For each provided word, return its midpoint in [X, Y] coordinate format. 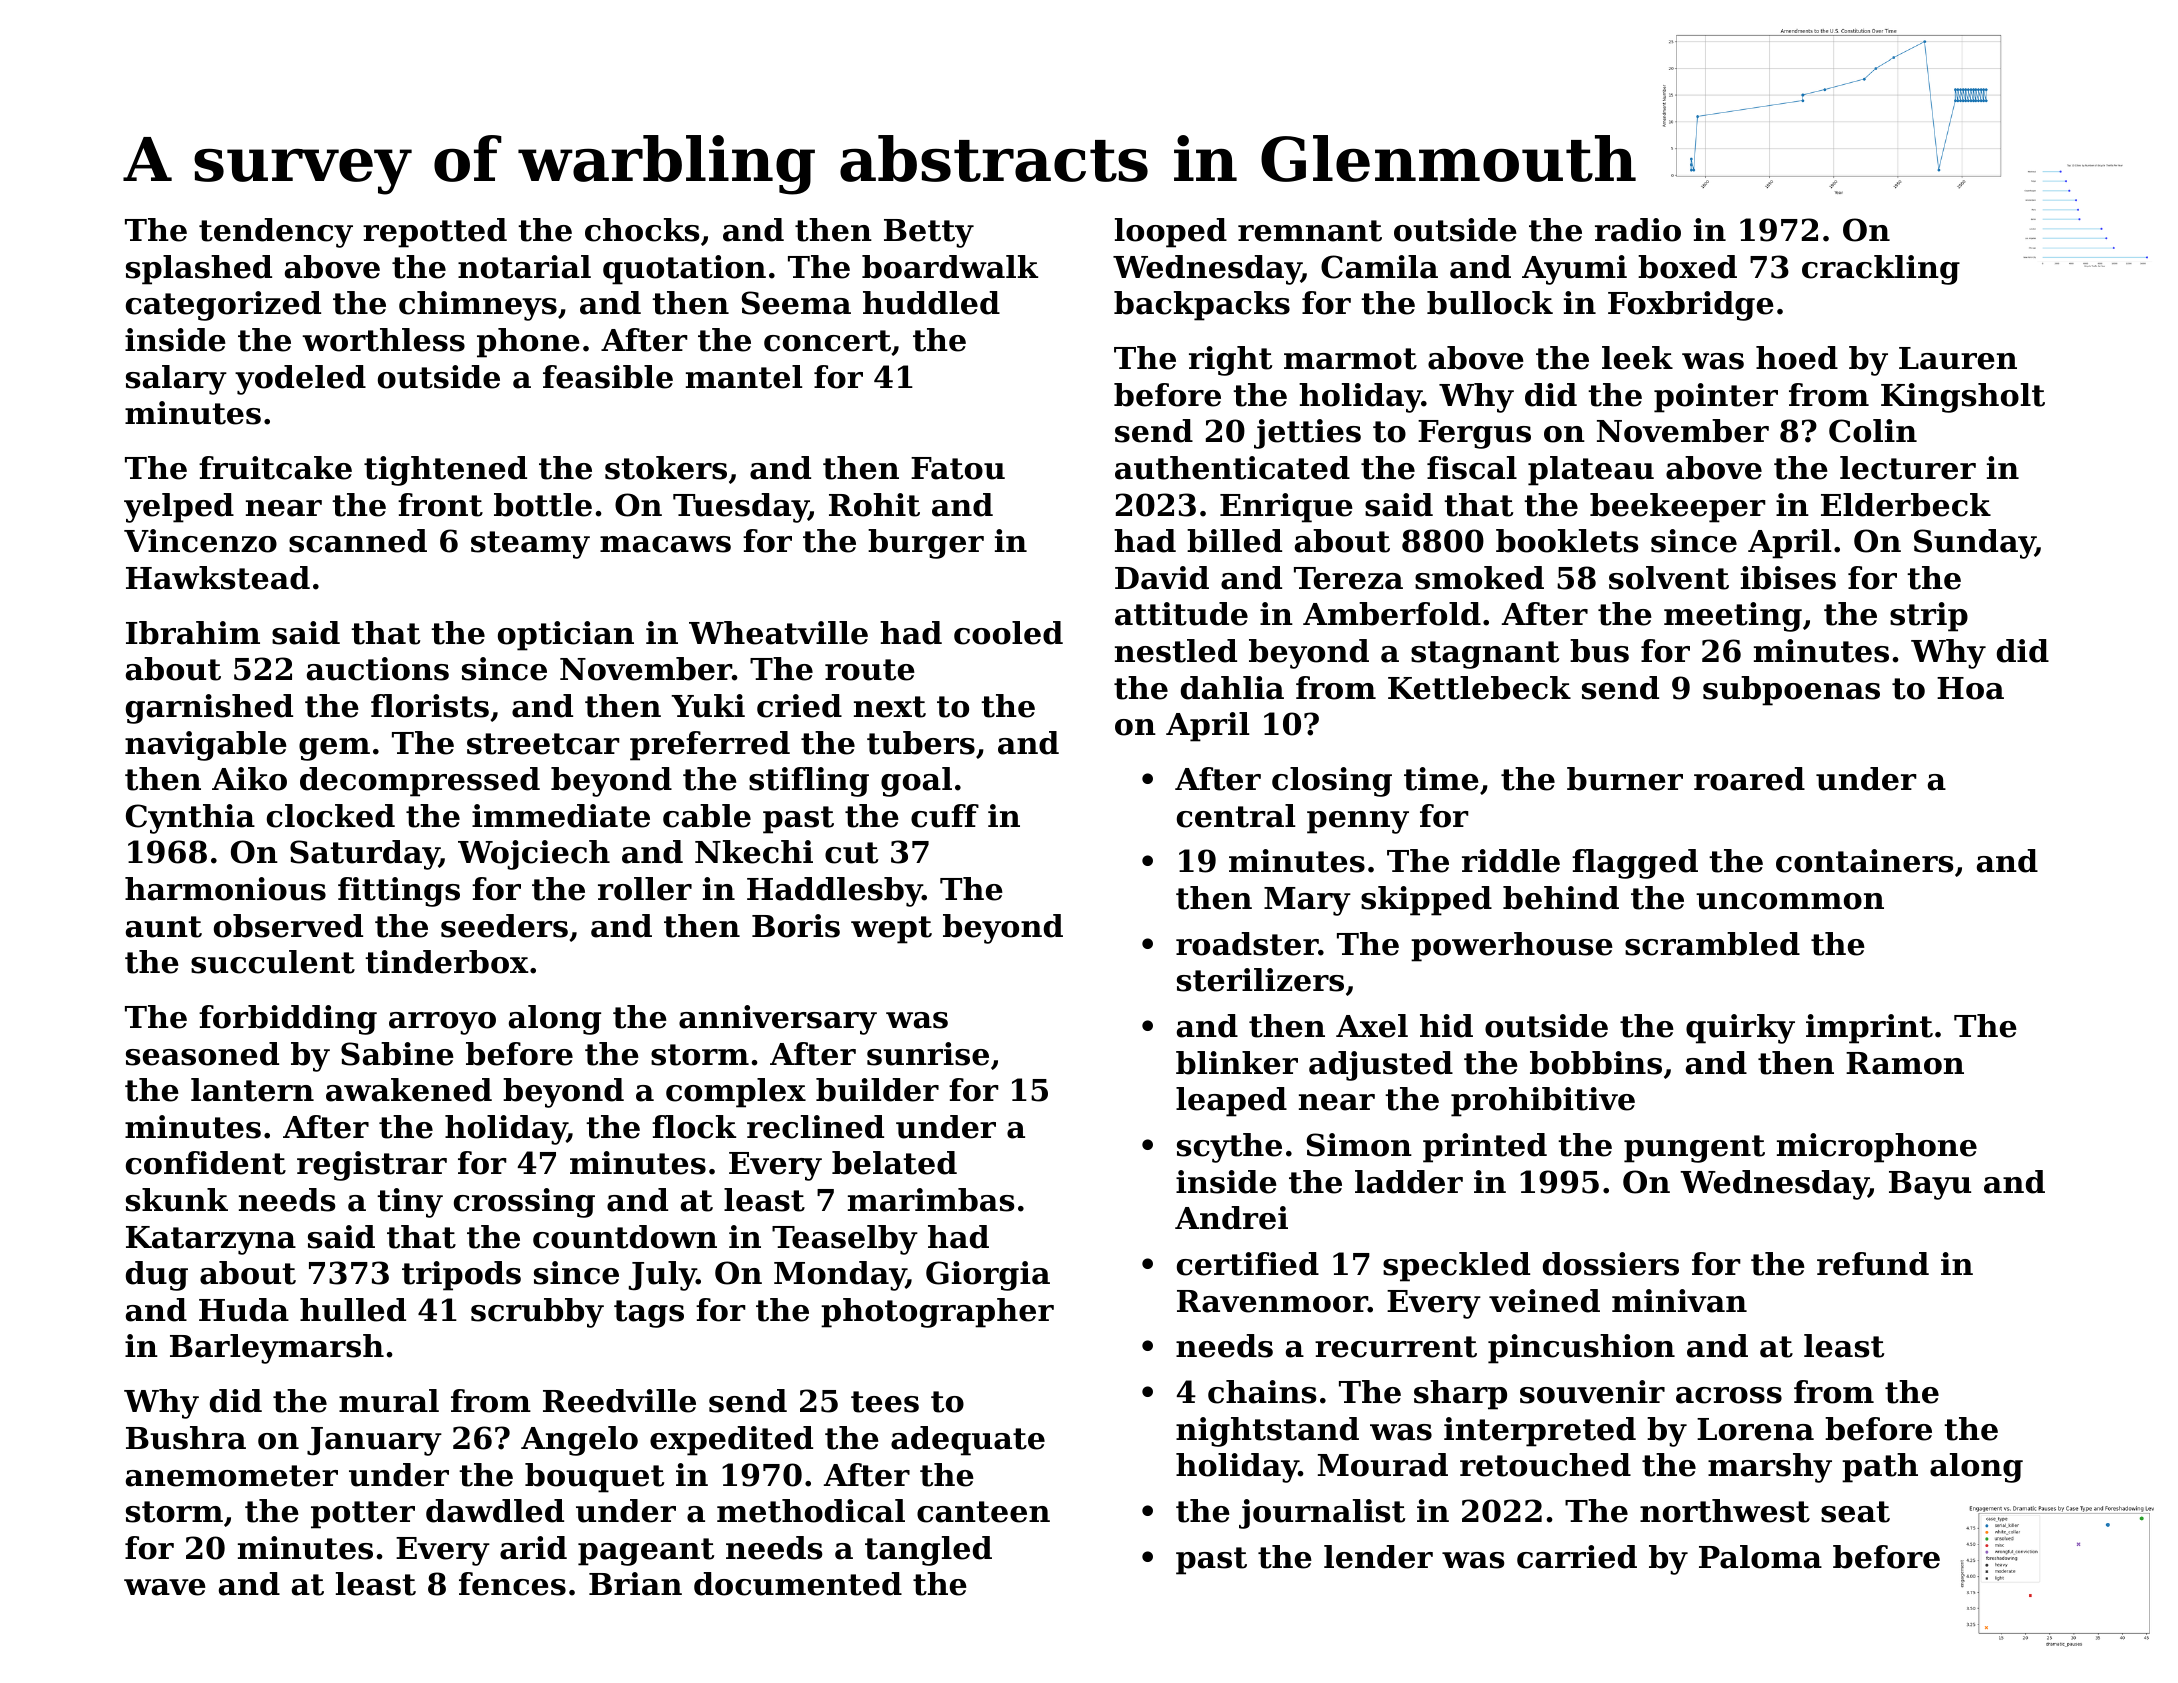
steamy [530, 545]
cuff [945, 816]
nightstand [1267, 1432]
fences [512, 1584]
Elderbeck [1906, 505]
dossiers [1611, 1264]
